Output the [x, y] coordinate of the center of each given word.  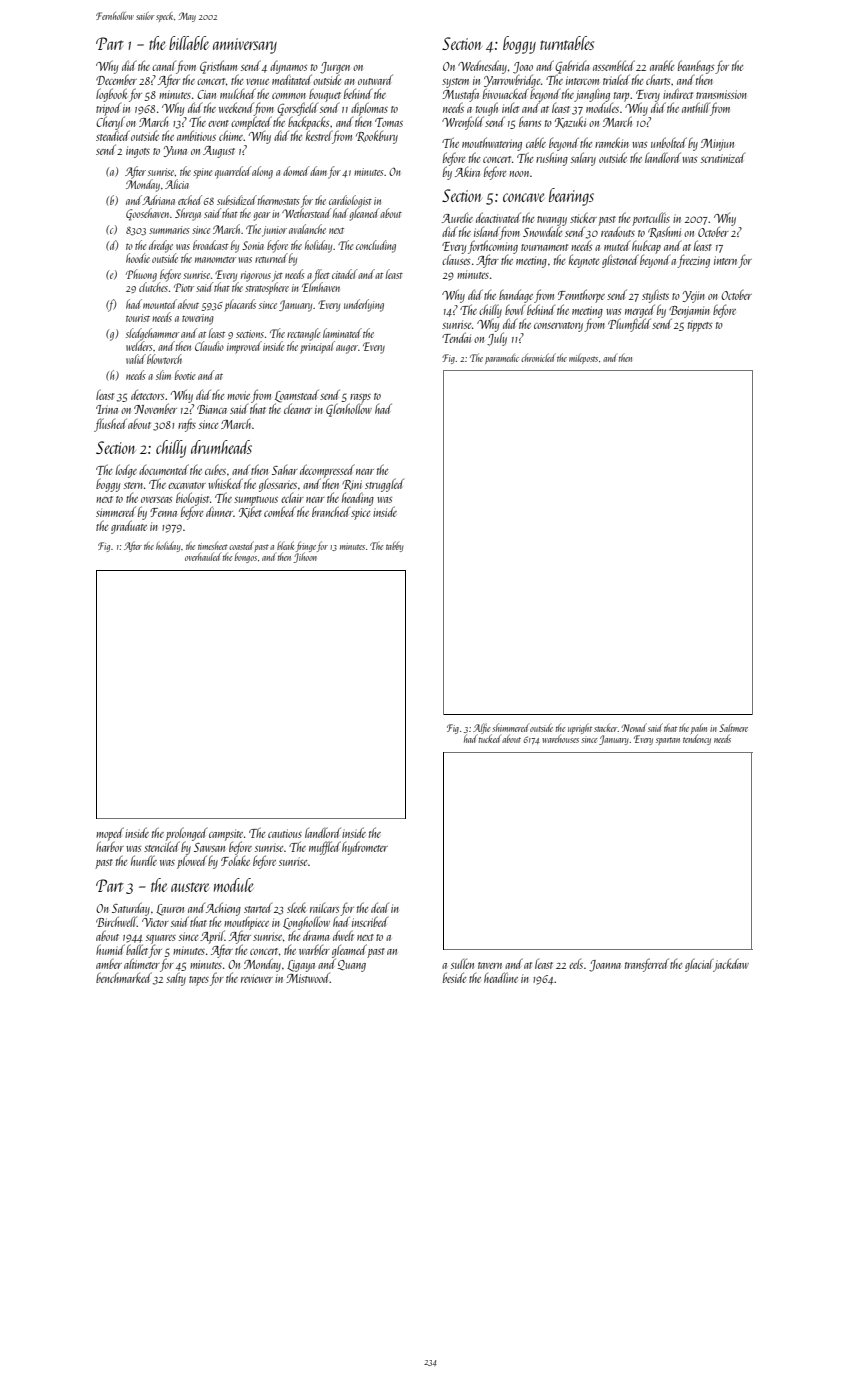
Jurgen [335, 68]
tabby [394, 546]
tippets [700, 326]
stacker [606, 727]
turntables [567, 43]
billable [189, 43]
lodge [126, 471]
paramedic [502, 358]
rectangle [303, 334]
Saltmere [733, 727]
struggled [384, 485]
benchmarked [124, 977]
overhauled [203, 556]
